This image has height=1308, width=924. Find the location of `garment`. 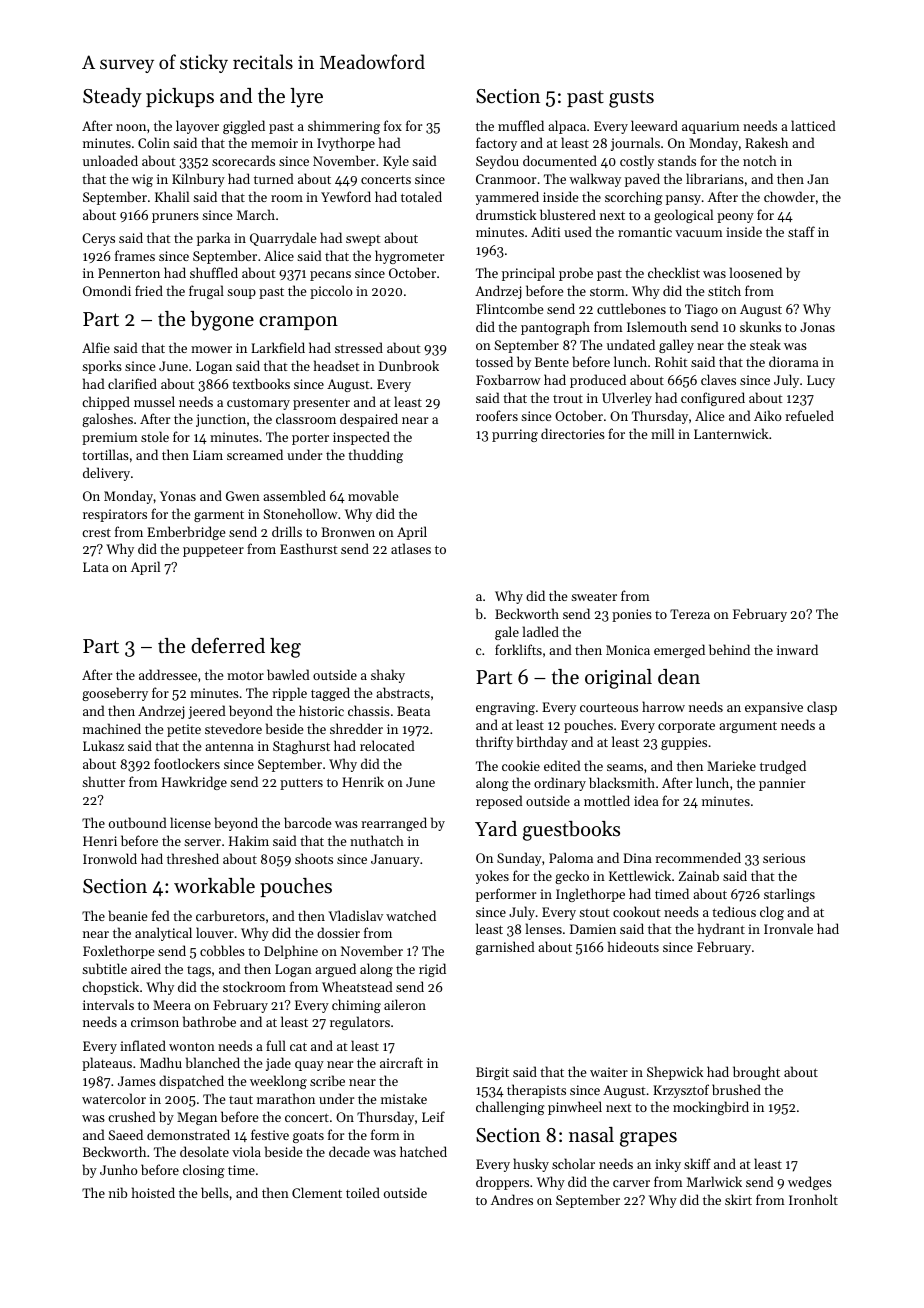

garment is located at coordinates (219, 516).
